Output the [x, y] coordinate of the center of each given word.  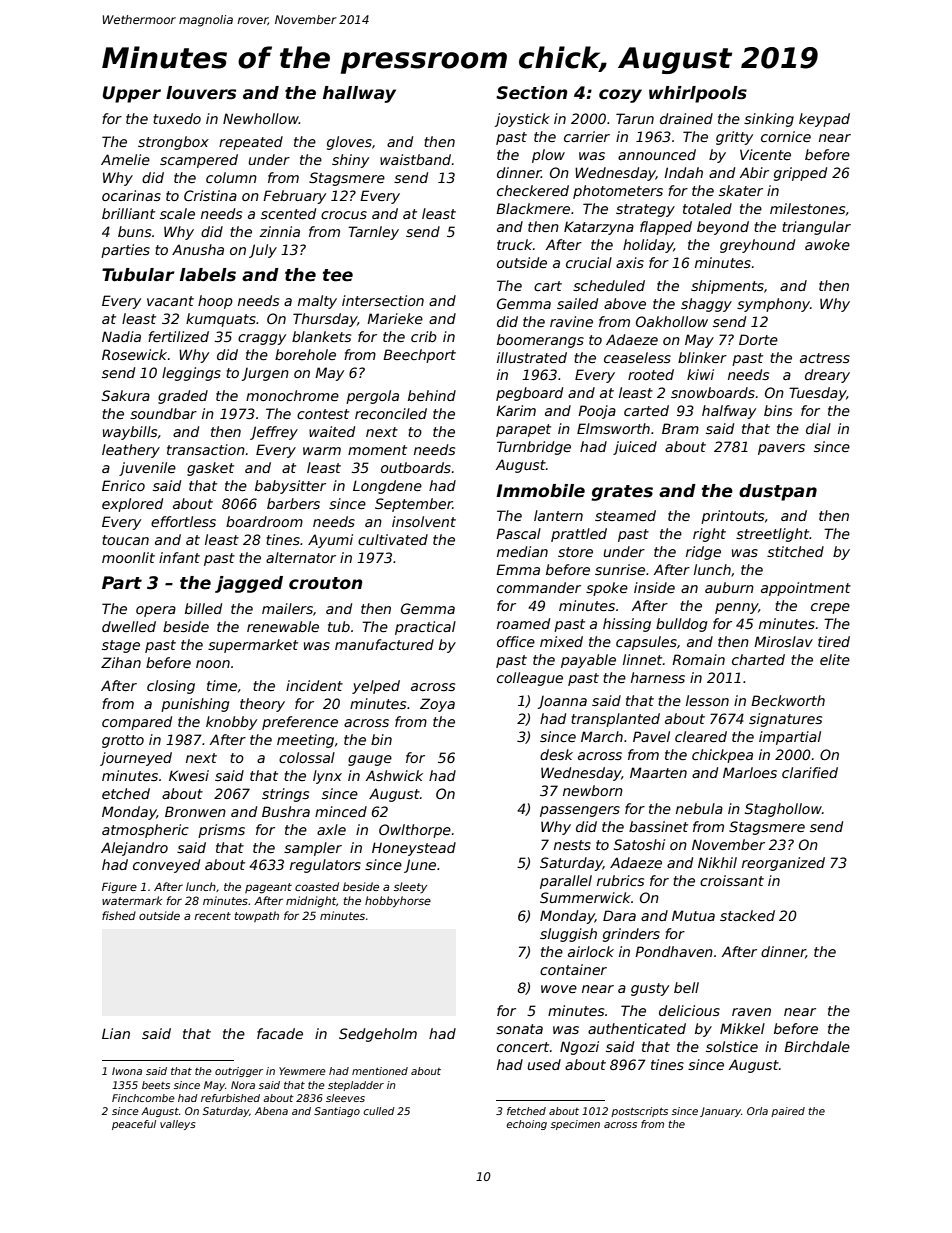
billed [203, 608]
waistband [415, 159]
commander [539, 587]
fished [119, 915]
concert [523, 1047]
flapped [666, 228]
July [263, 251]
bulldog [681, 625]
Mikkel [742, 1028]
